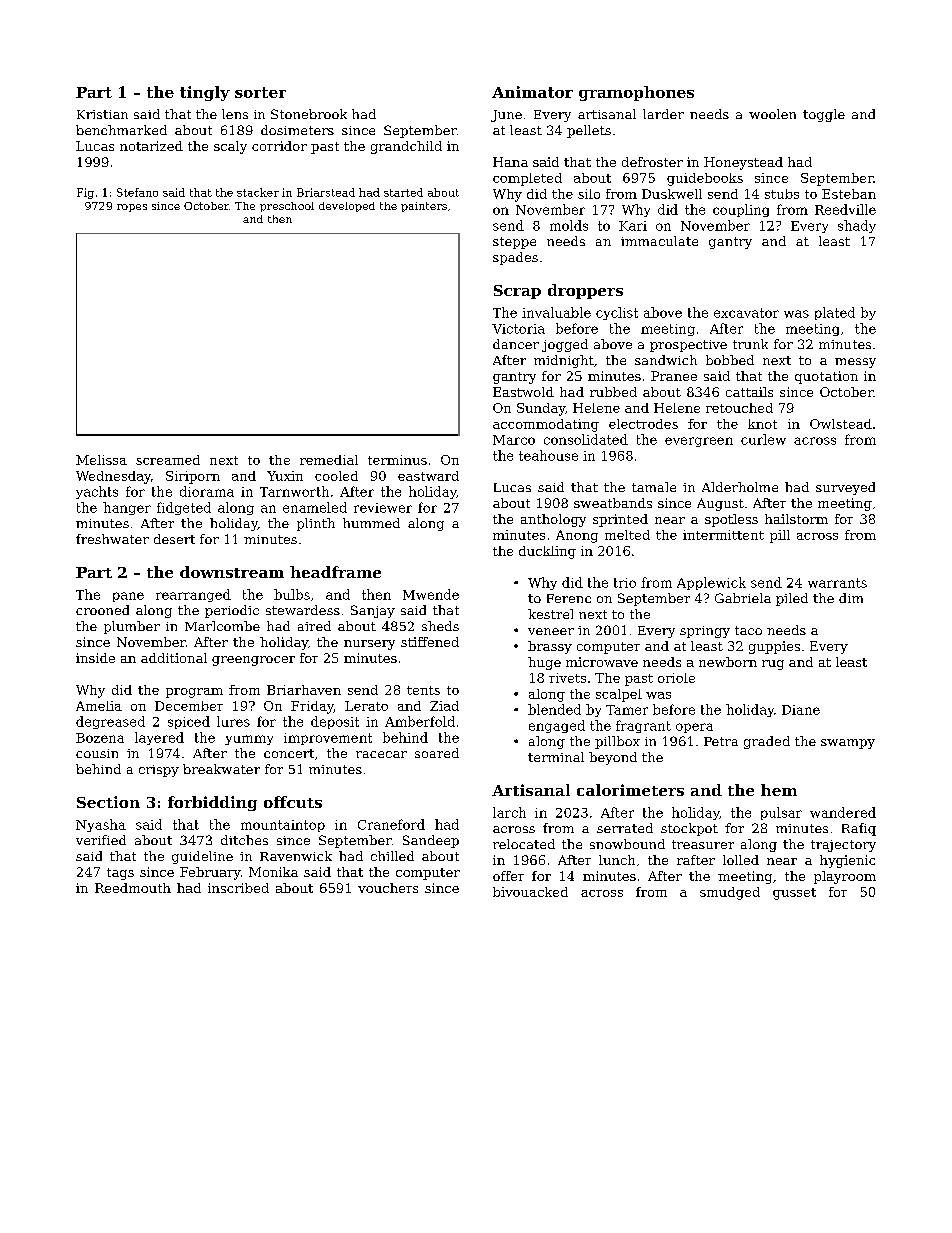 Image resolution: width=952 pixels, height=1233 pixels. Describe the element at coordinates (518, 329) in the screenshot. I see `Victoria` at that location.
